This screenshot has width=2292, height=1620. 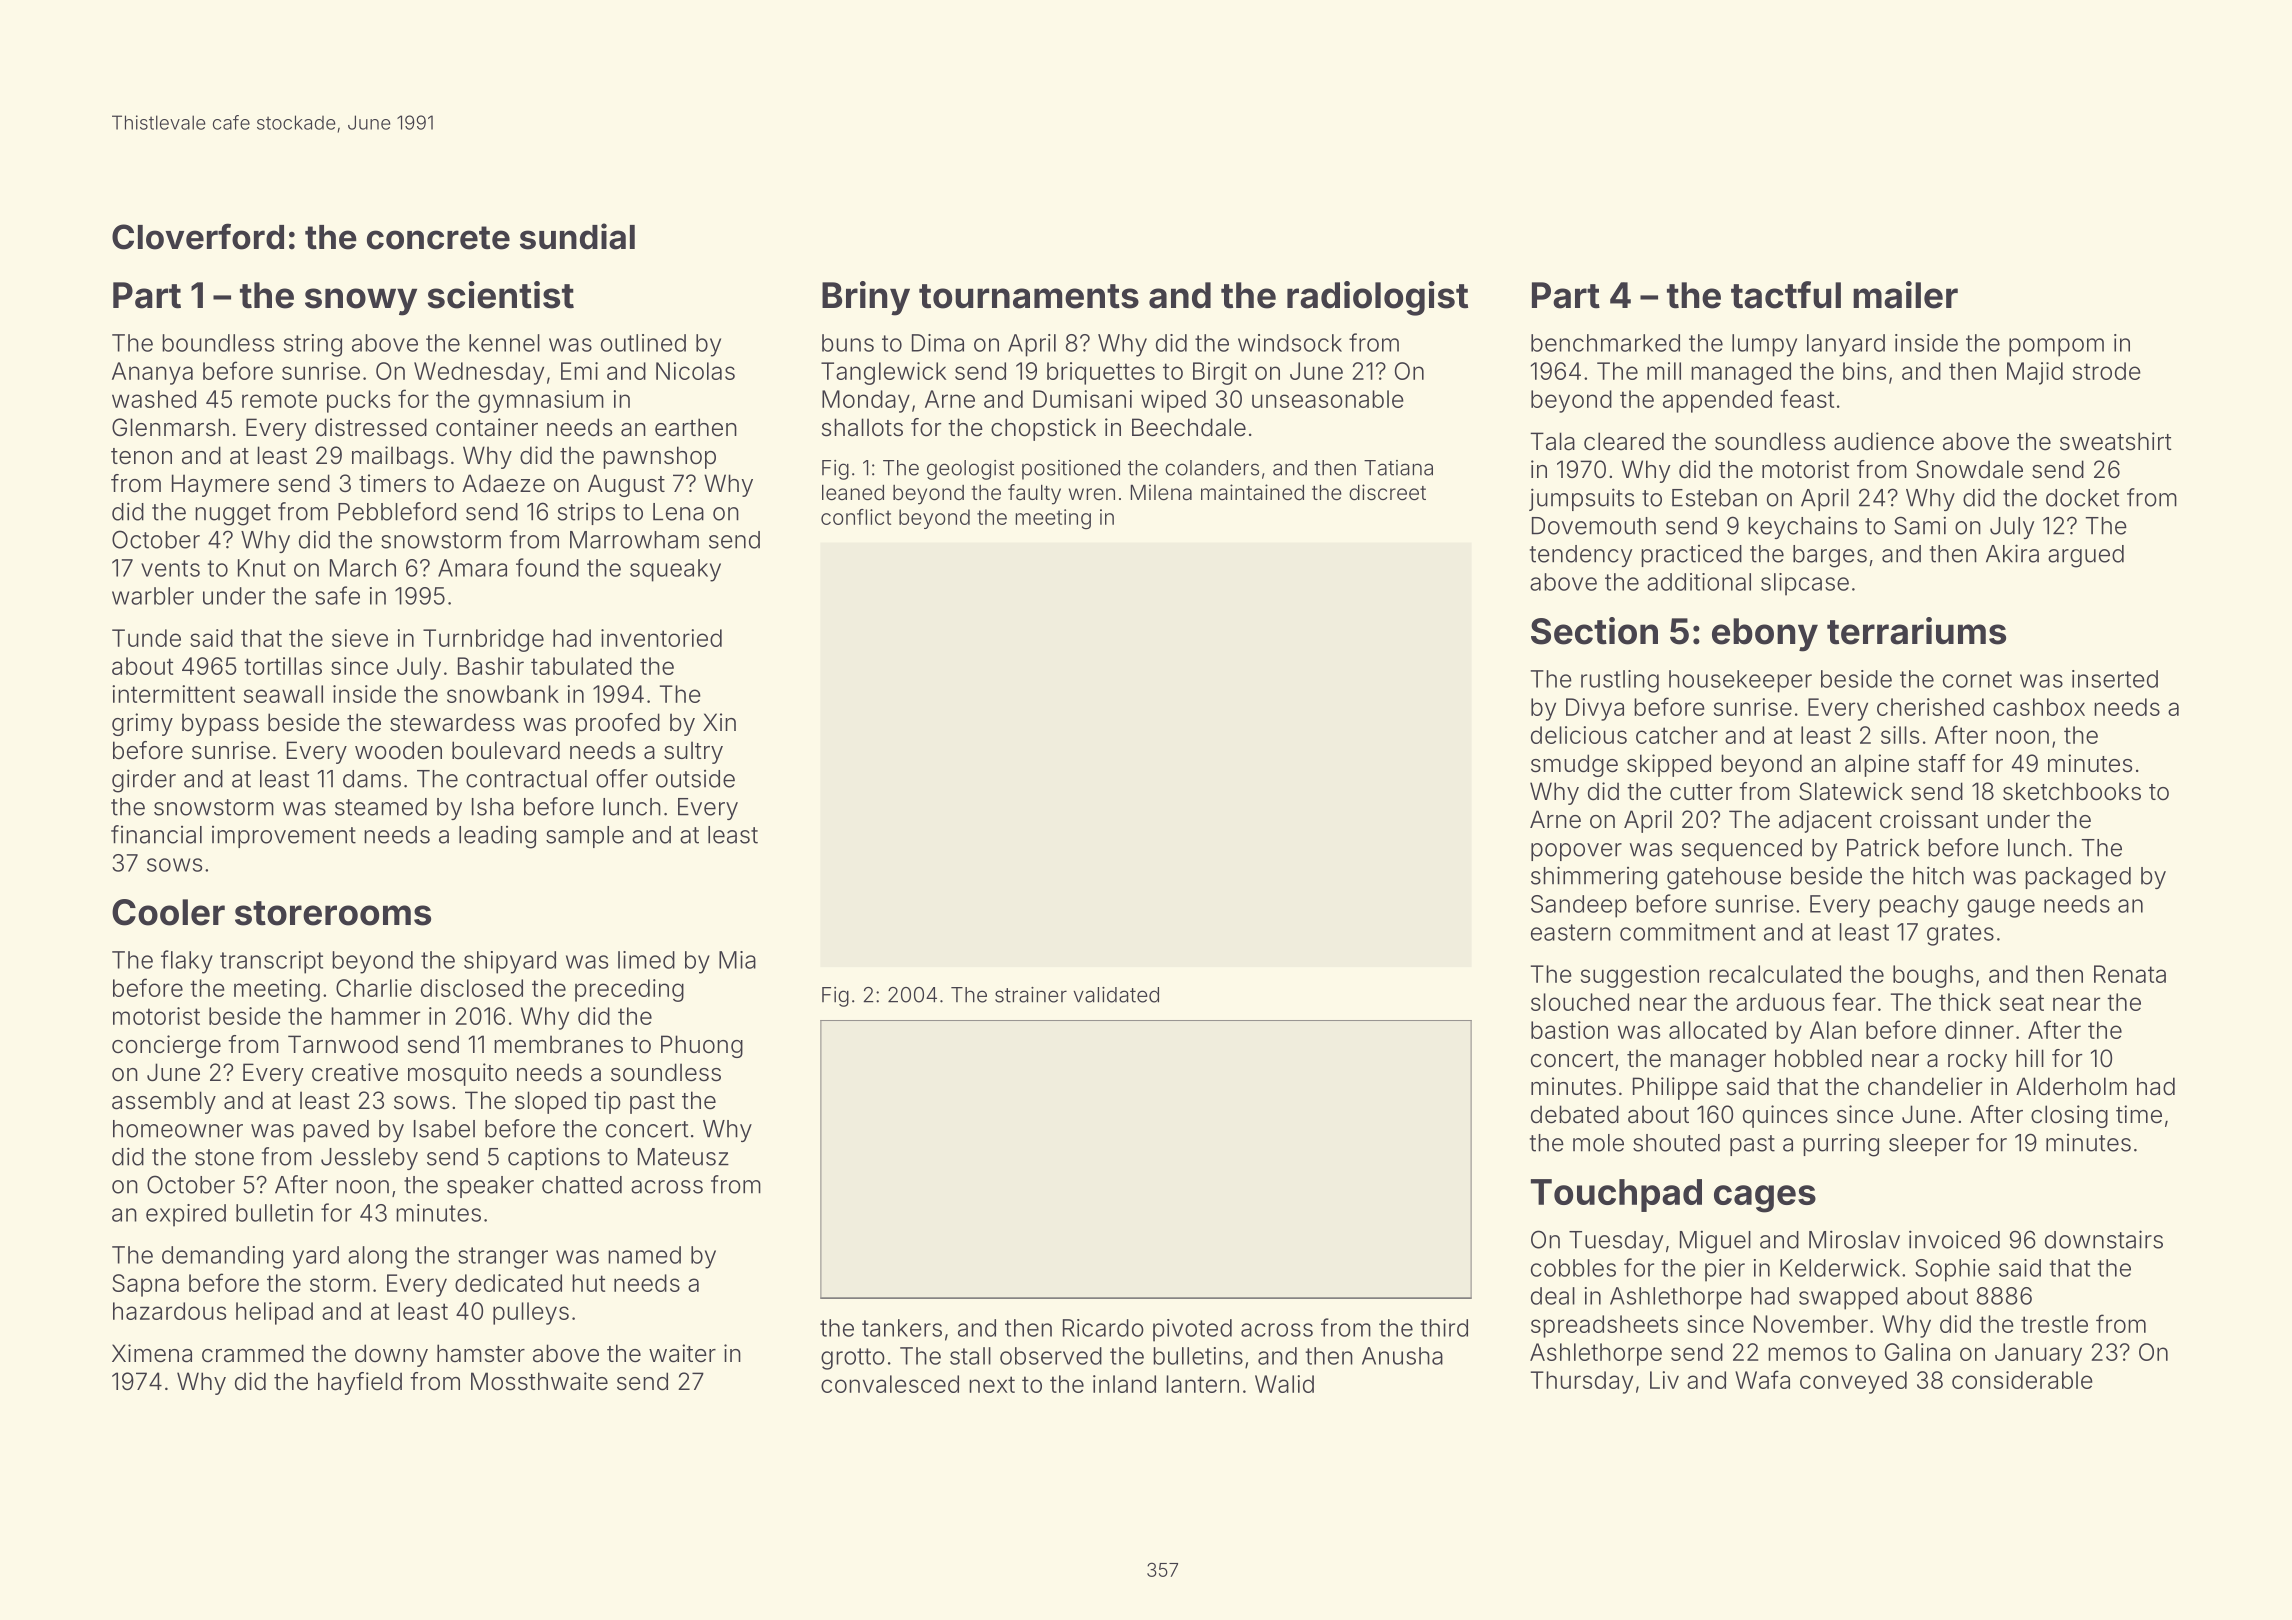 What do you see at coordinates (2035, 373) in the screenshot?
I see `Majid` at bounding box center [2035, 373].
